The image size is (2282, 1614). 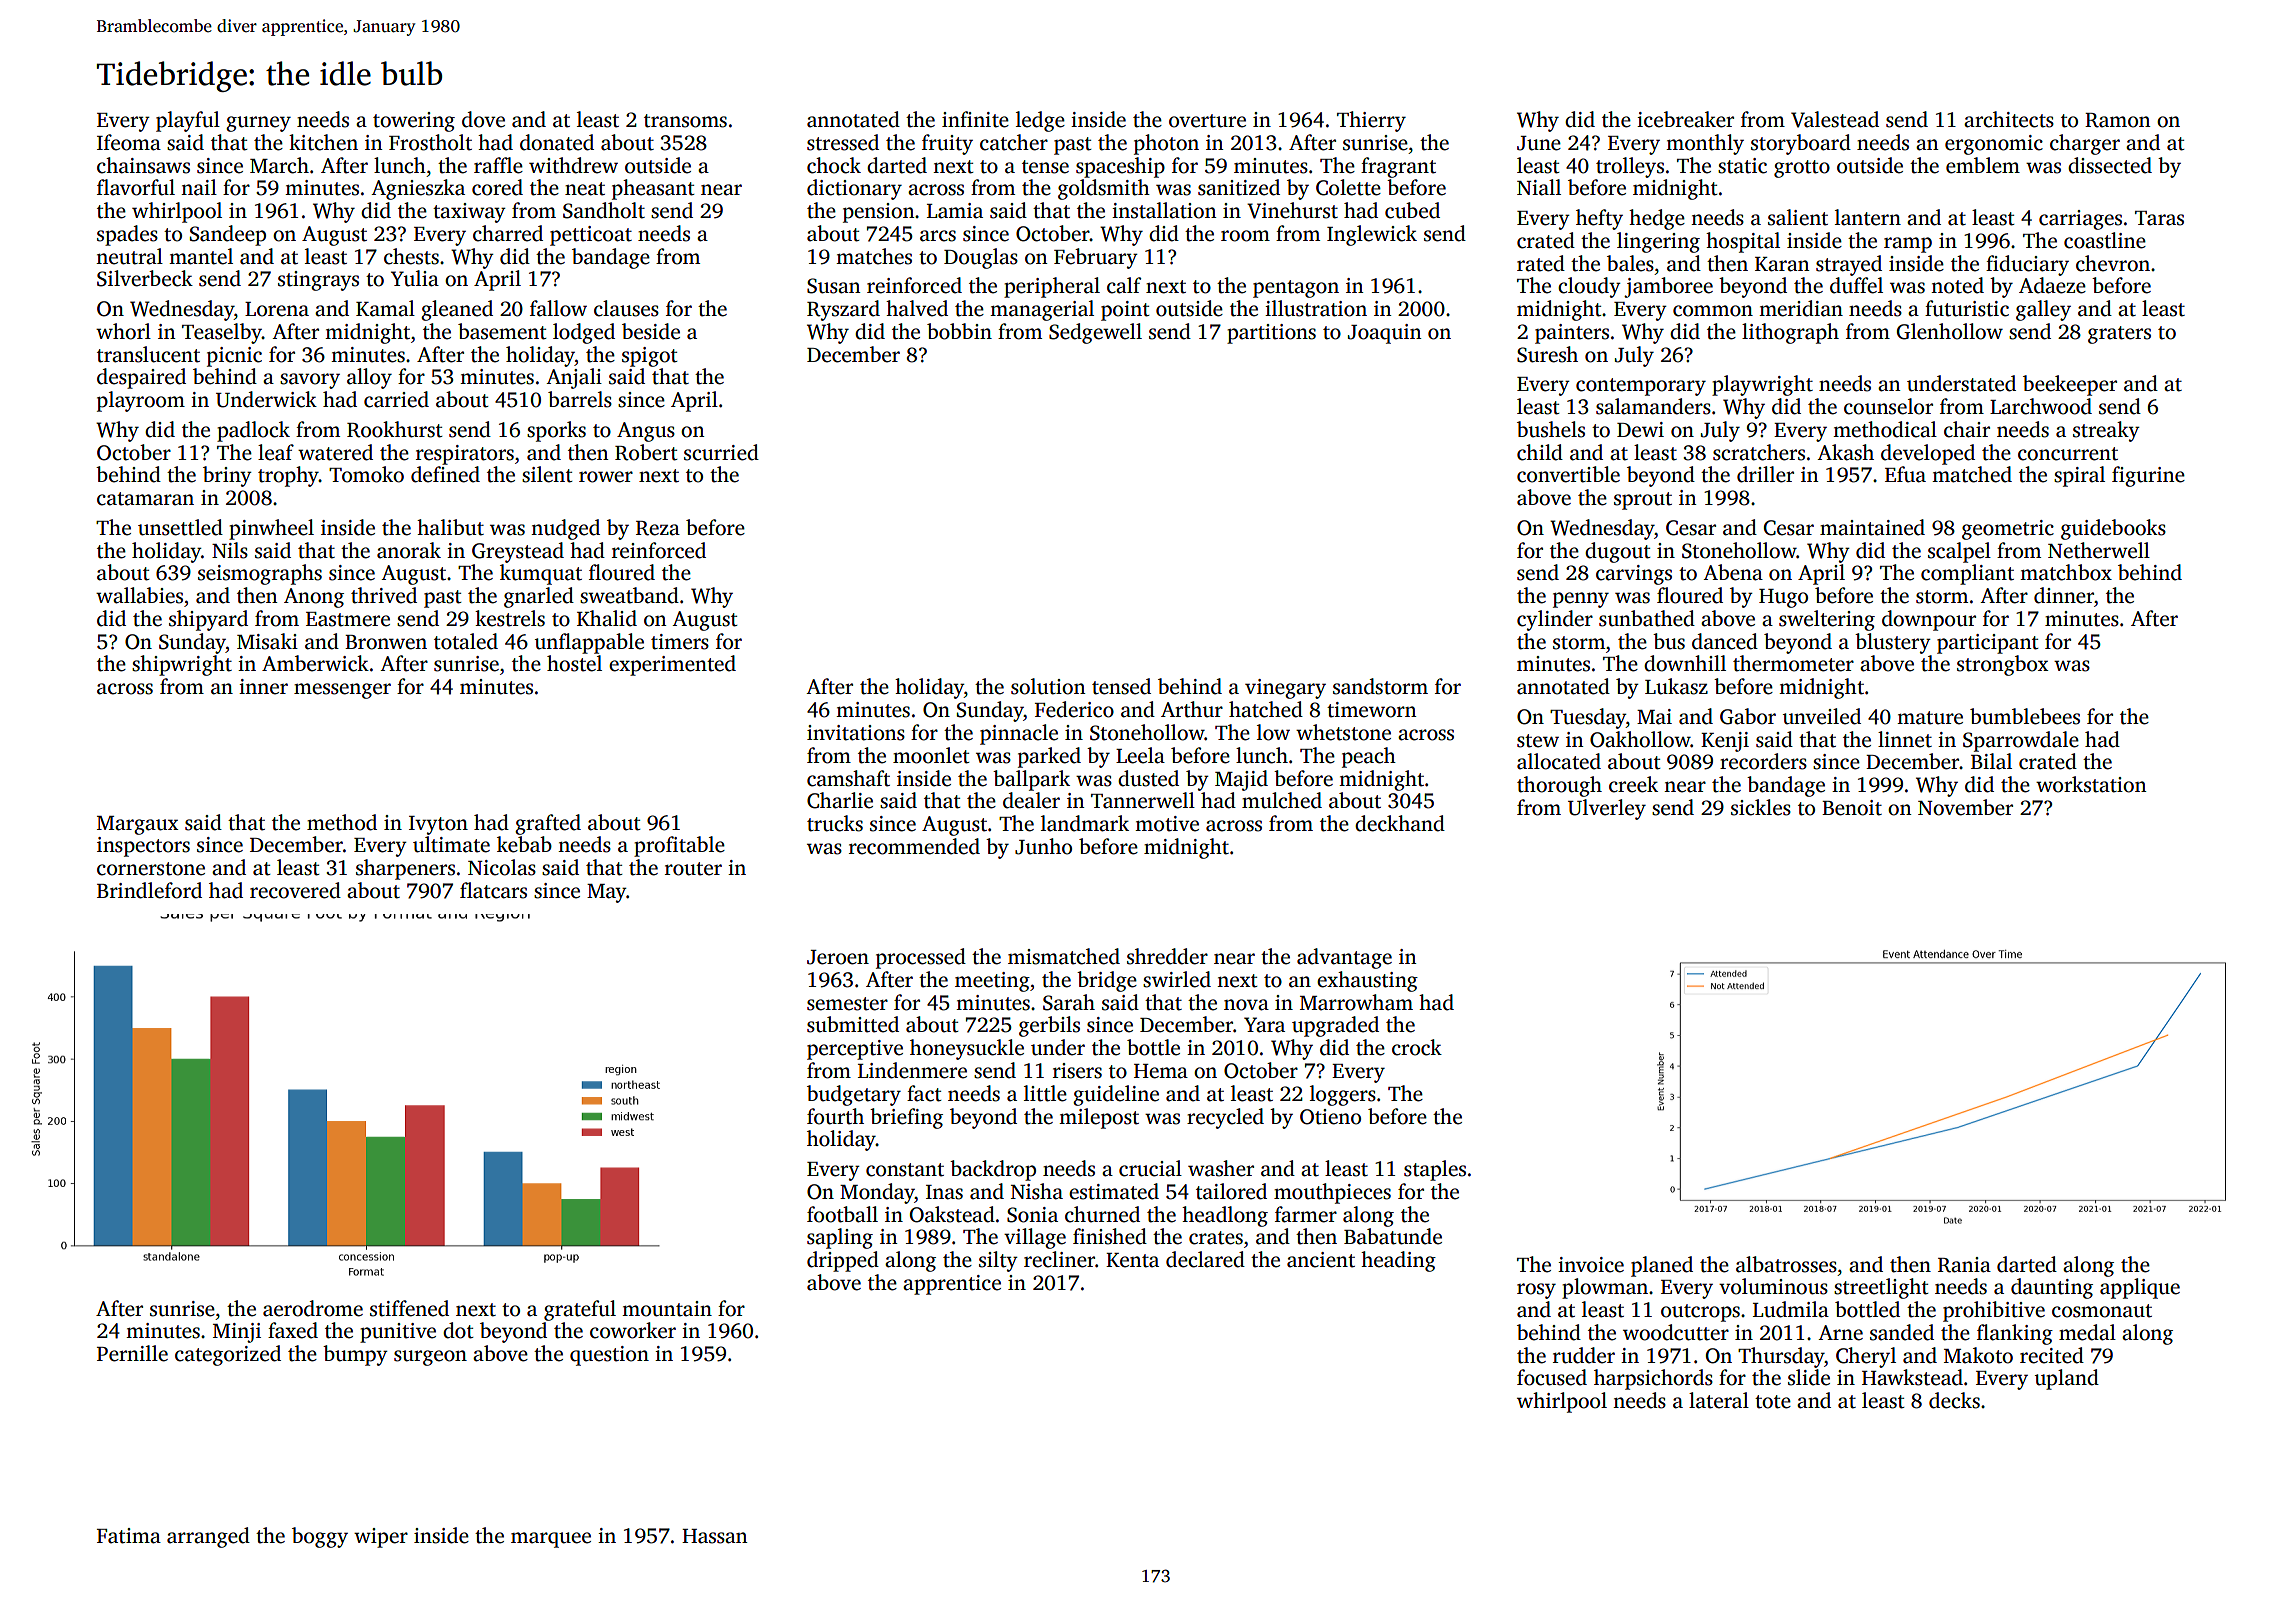 What do you see at coordinates (1852, 808) in the page?
I see `Benoit` at bounding box center [1852, 808].
